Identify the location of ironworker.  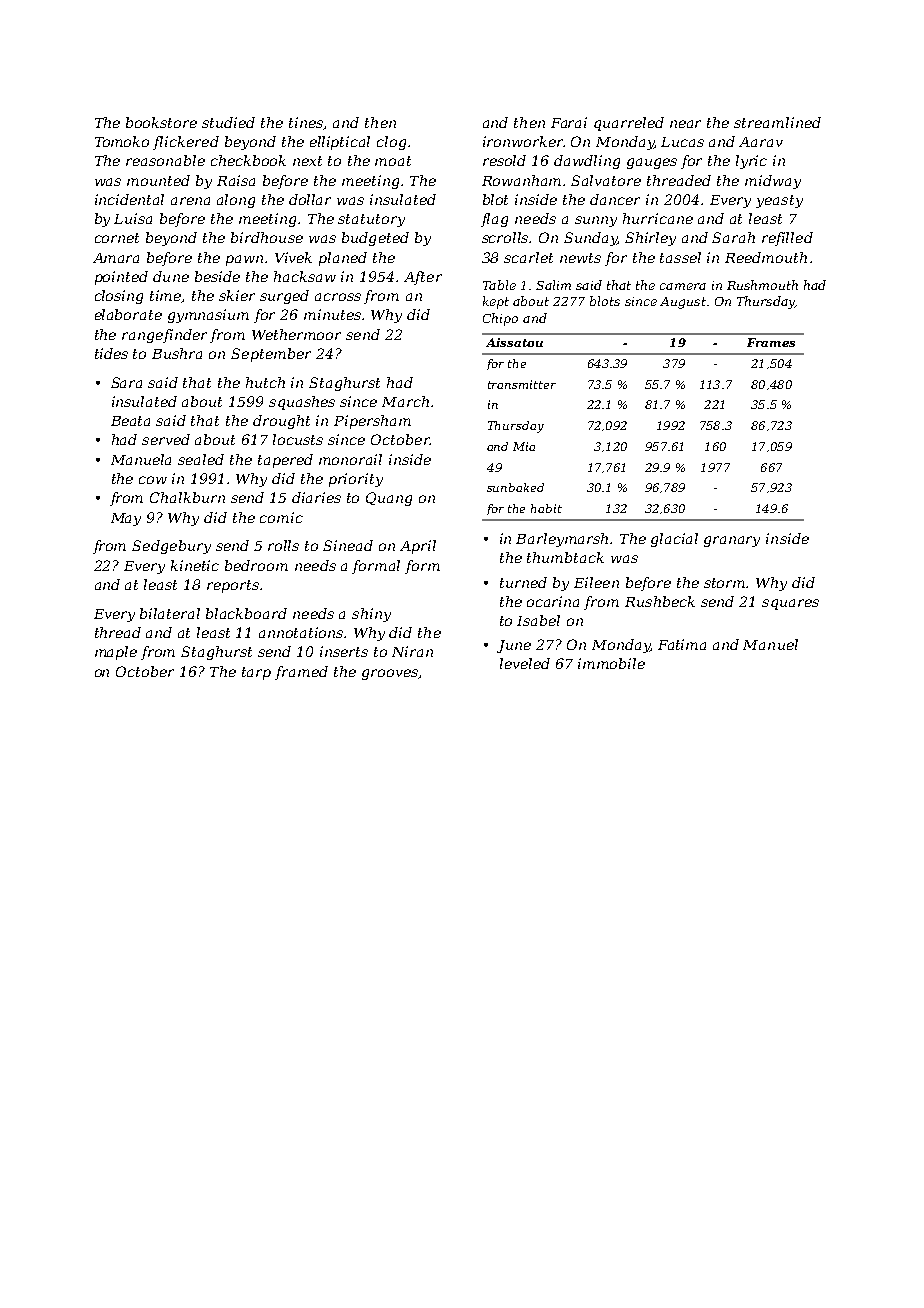
(523, 141).
